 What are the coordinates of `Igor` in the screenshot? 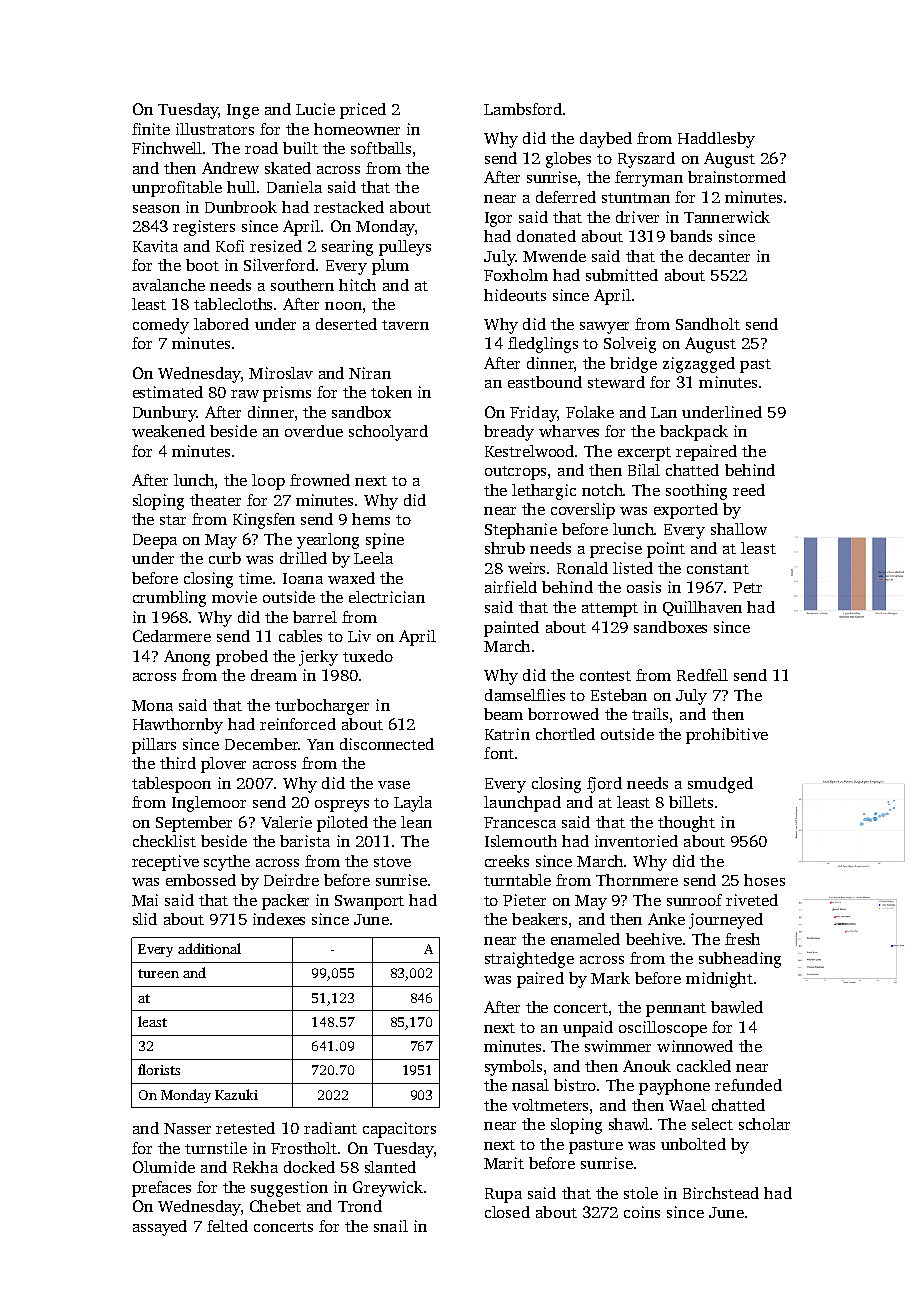 It's located at (498, 219).
